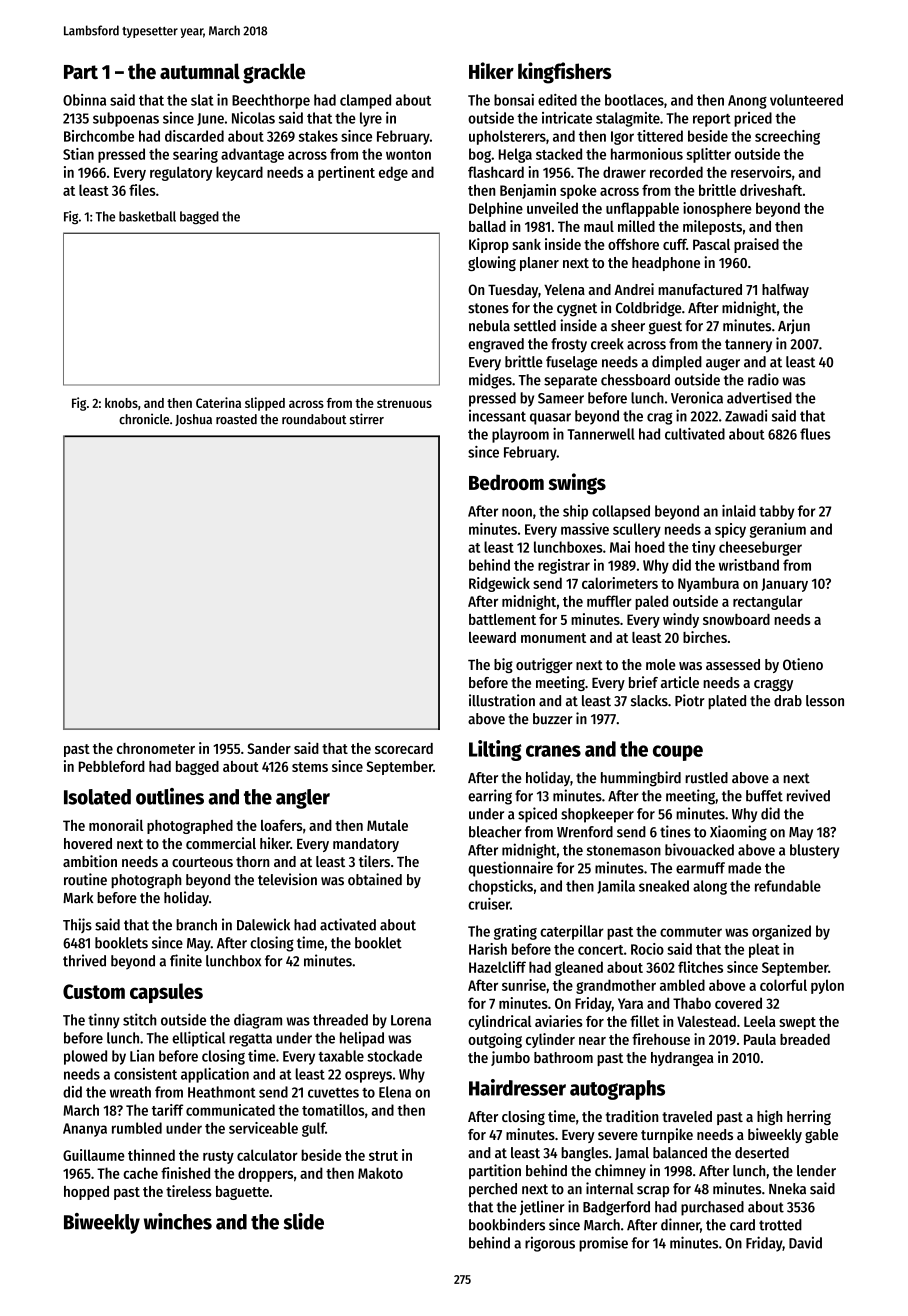 The height and width of the screenshot is (1316, 908). What do you see at coordinates (236, 419) in the screenshot?
I see `roasted` at bounding box center [236, 419].
